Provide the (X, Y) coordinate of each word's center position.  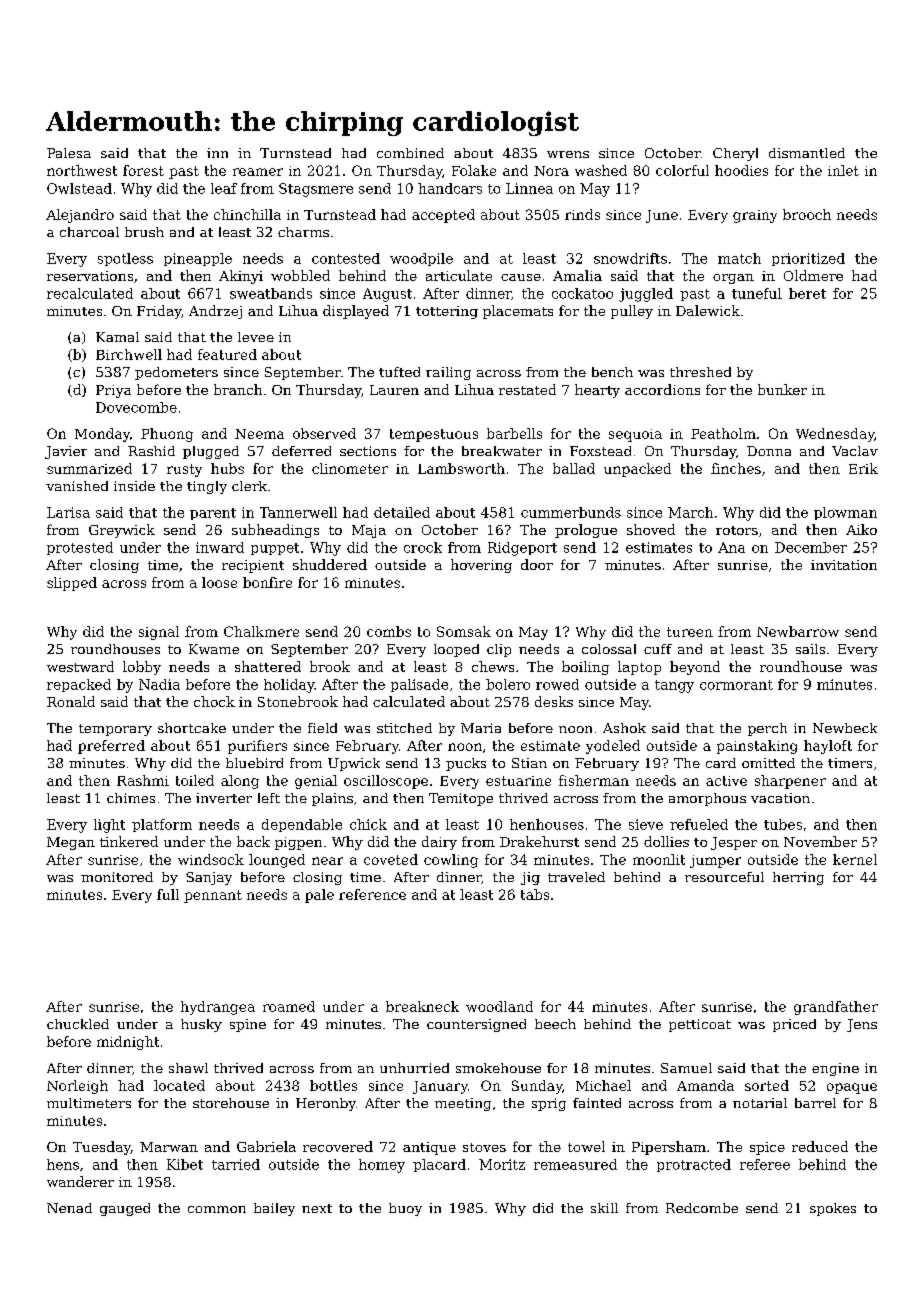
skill (604, 1208)
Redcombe (702, 1208)
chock (214, 701)
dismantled (807, 153)
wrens (568, 154)
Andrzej (215, 312)
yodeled (613, 747)
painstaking (757, 747)
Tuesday (102, 1148)
